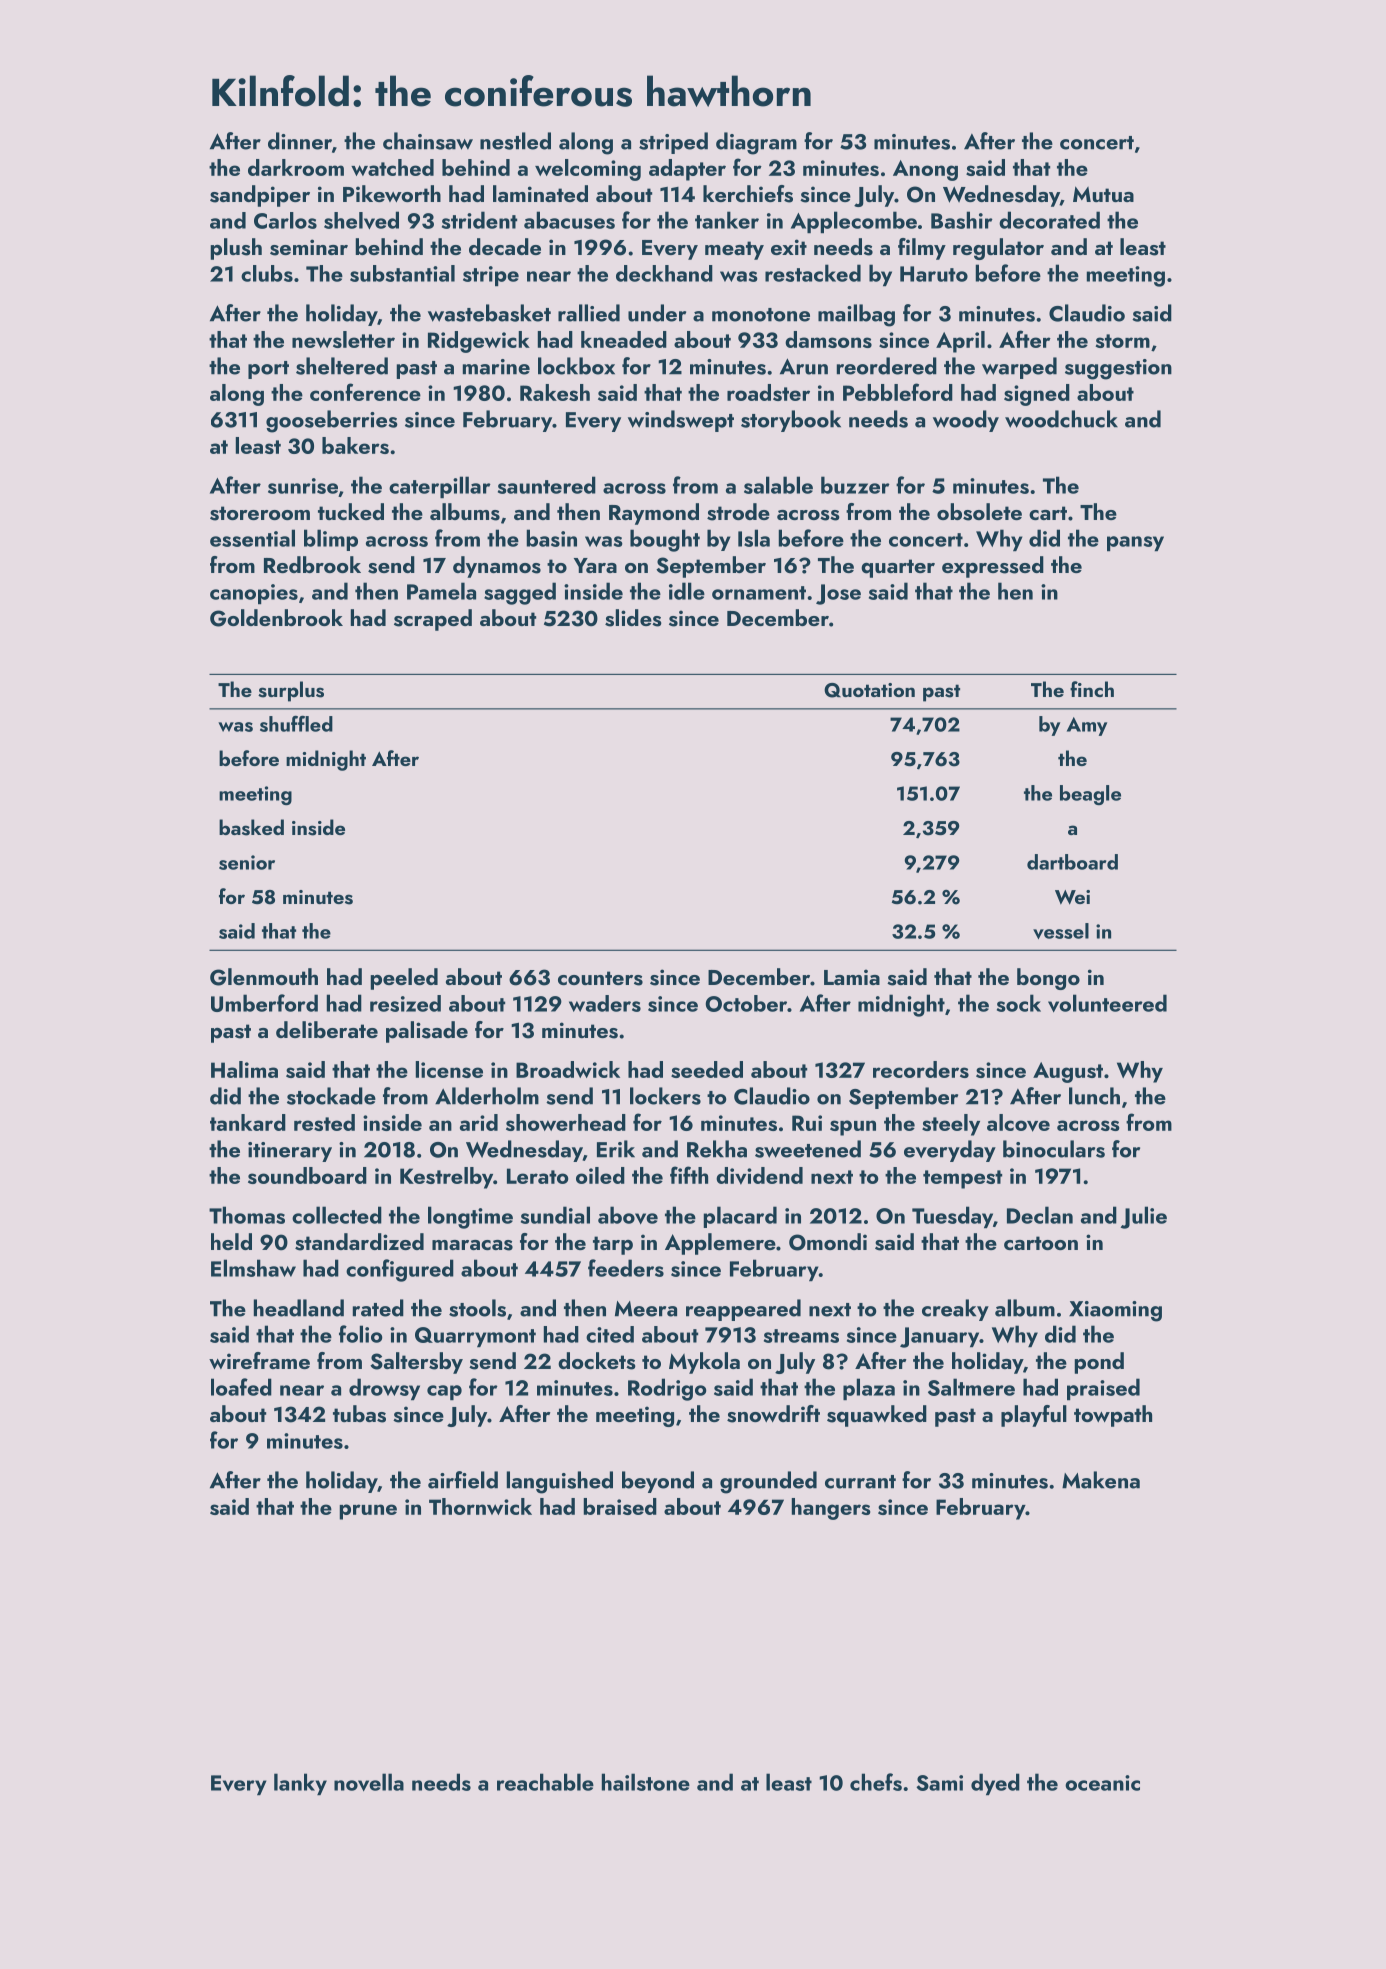  What do you see at coordinates (244, 1069) in the screenshot?
I see `Halima` at bounding box center [244, 1069].
